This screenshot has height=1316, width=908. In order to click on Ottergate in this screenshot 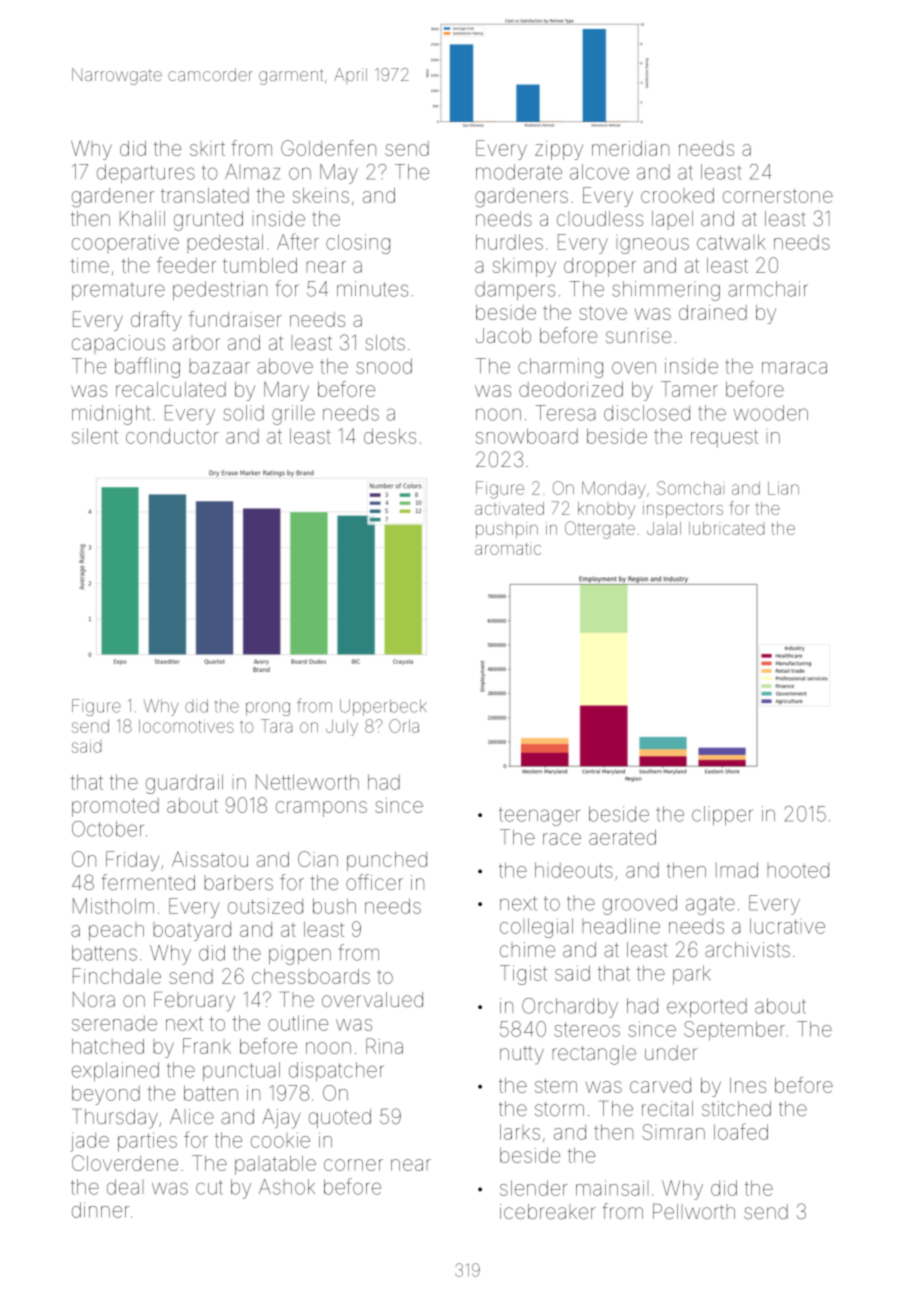, I will do `click(600, 530)`.
